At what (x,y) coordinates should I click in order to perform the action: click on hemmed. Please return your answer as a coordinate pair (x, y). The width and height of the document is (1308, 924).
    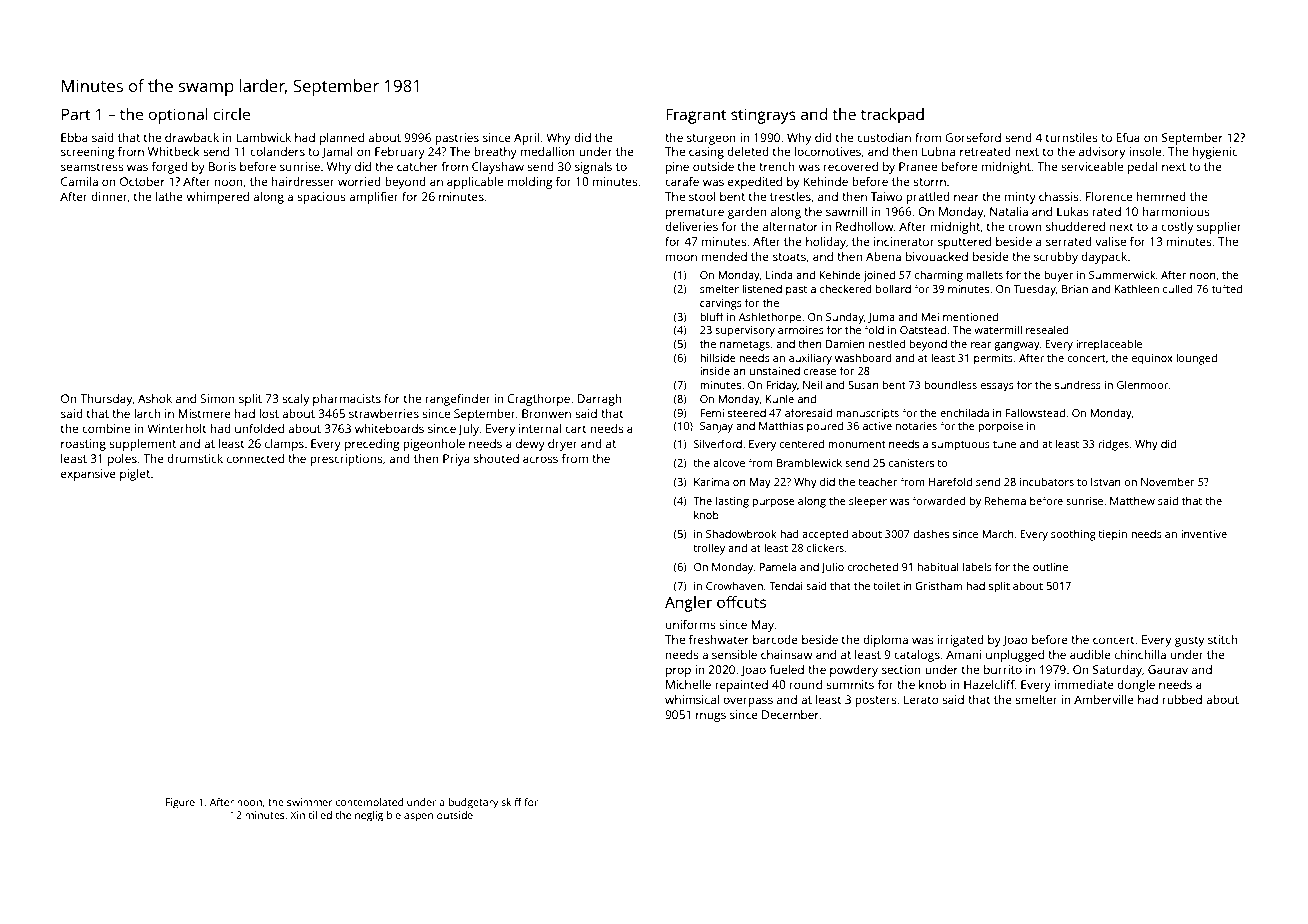
    Looking at the image, I should click on (1161, 196).
